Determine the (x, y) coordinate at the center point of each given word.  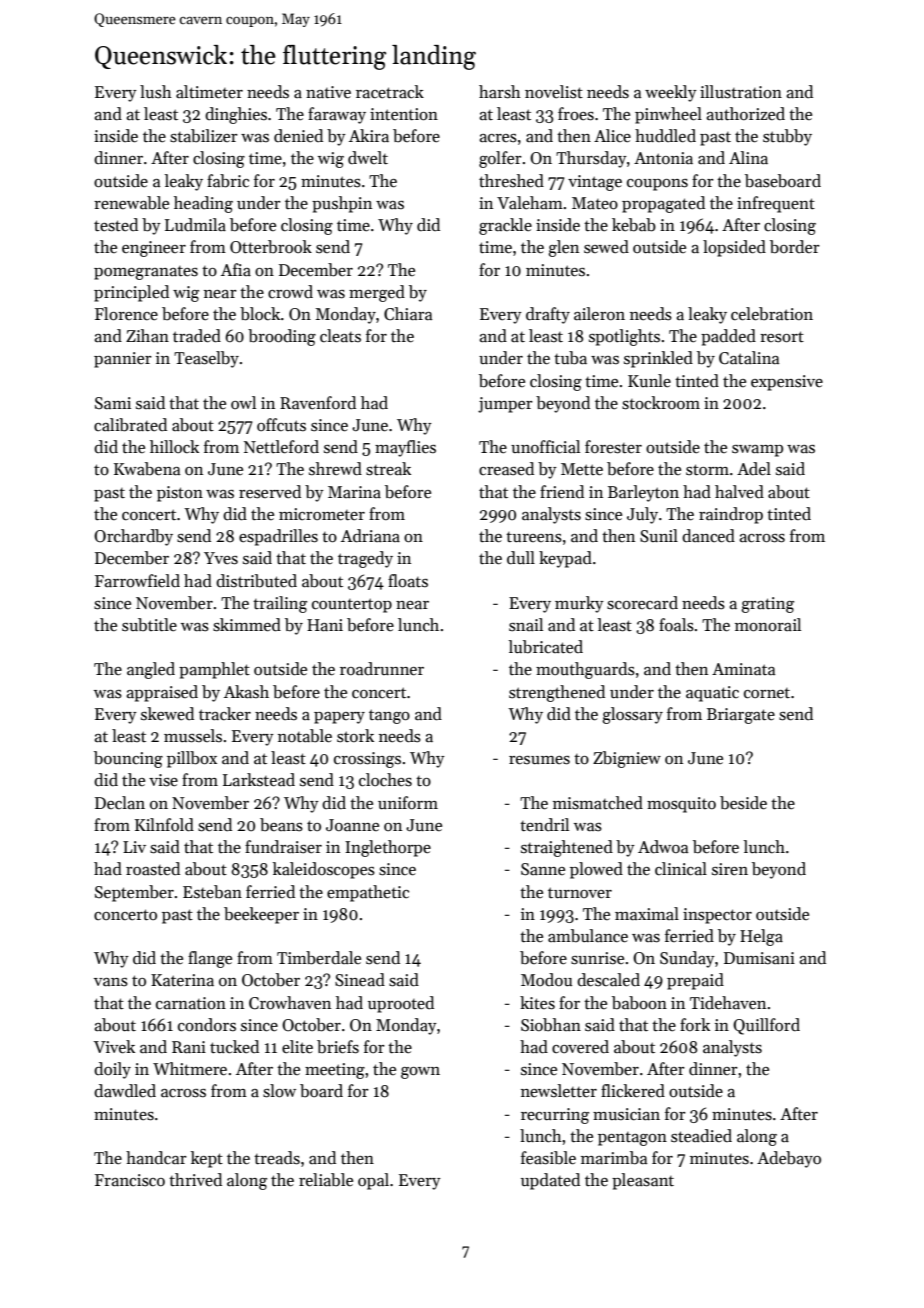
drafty (548, 315)
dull (521, 558)
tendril (544, 825)
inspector (717, 916)
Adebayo (789, 1159)
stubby (787, 137)
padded (728, 337)
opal (373, 1181)
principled (131, 293)
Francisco (130, 1180)
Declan (120, 803)
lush (156, 92)
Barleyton (643, 493)
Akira (369, 136)
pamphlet (214, 670)
